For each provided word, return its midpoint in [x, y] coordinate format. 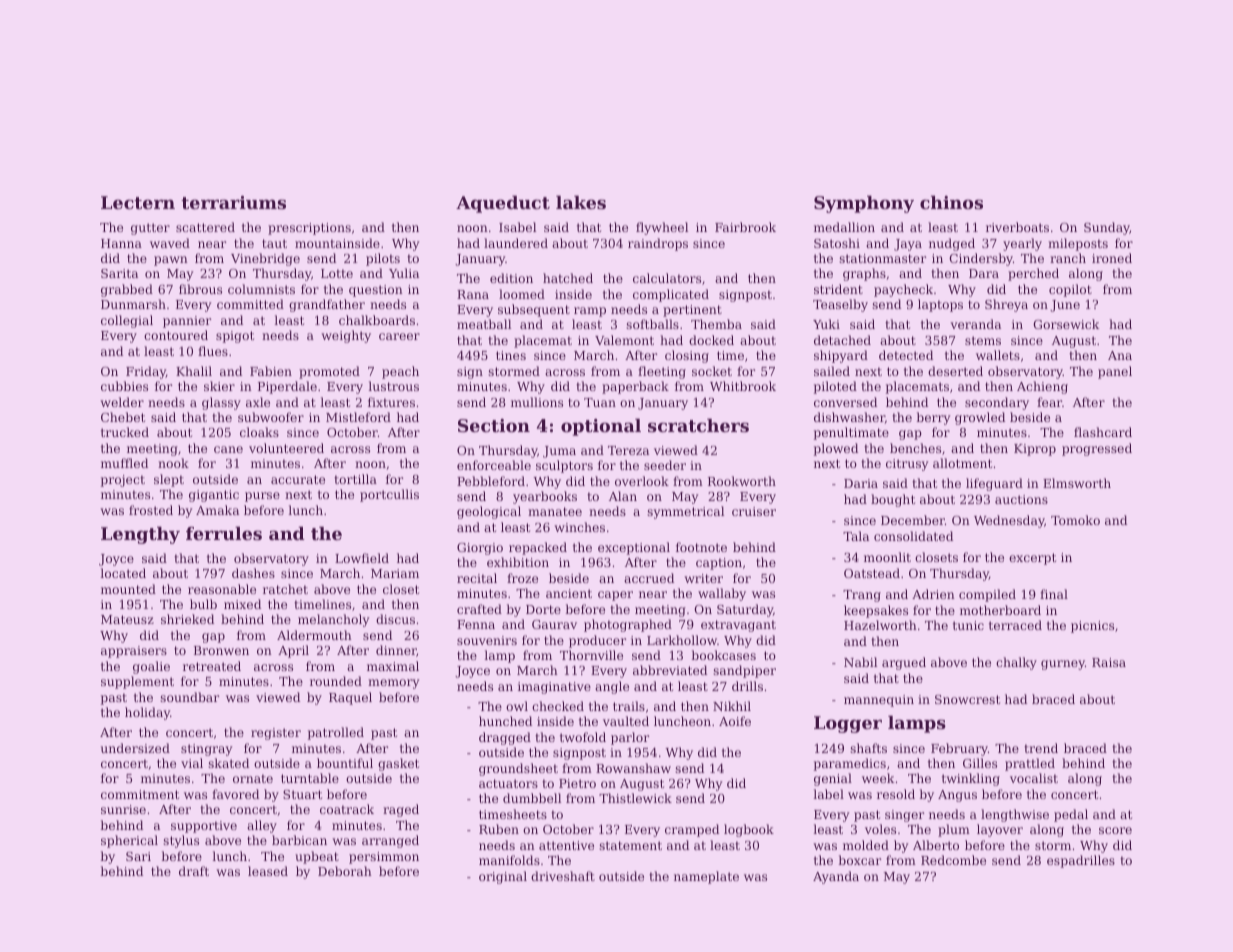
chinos [951, 202]
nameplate [706, 877]
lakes [581, 202]
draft [194, 871]
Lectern [138, 202]
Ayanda [836, 877]
